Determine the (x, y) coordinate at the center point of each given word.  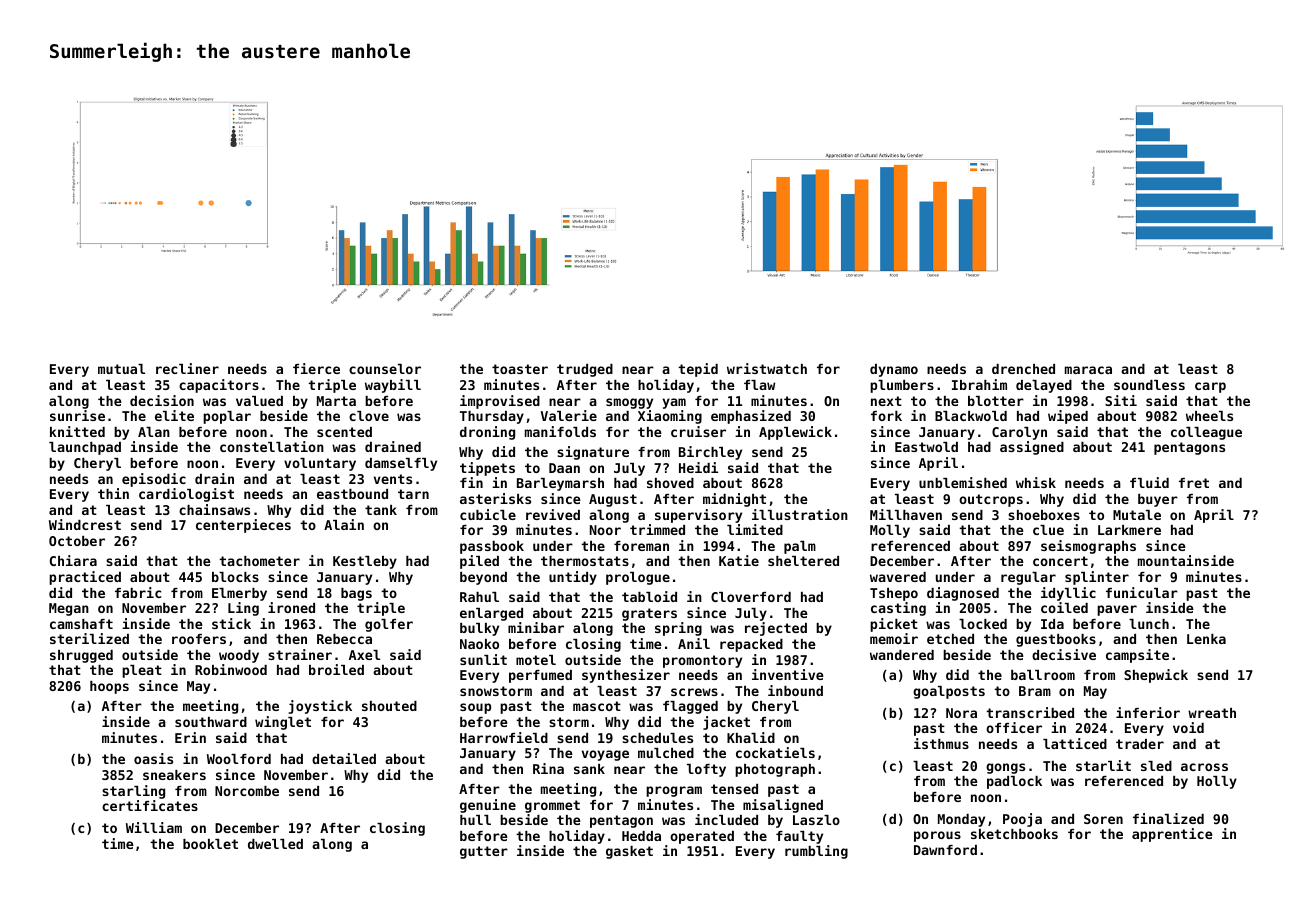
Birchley (710, 453)
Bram (1035, 691)
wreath (1212, 713)
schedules (657, 738)
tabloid (649, 596)
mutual (121, 369)
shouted (389, 706)
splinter (1097, 578)
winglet (283, 723)
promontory (702, 661)
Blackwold (971, 416)
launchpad (85, 448)
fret (1194, 483)
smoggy (629, 403)
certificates (150, 805)
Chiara (73, 560)
